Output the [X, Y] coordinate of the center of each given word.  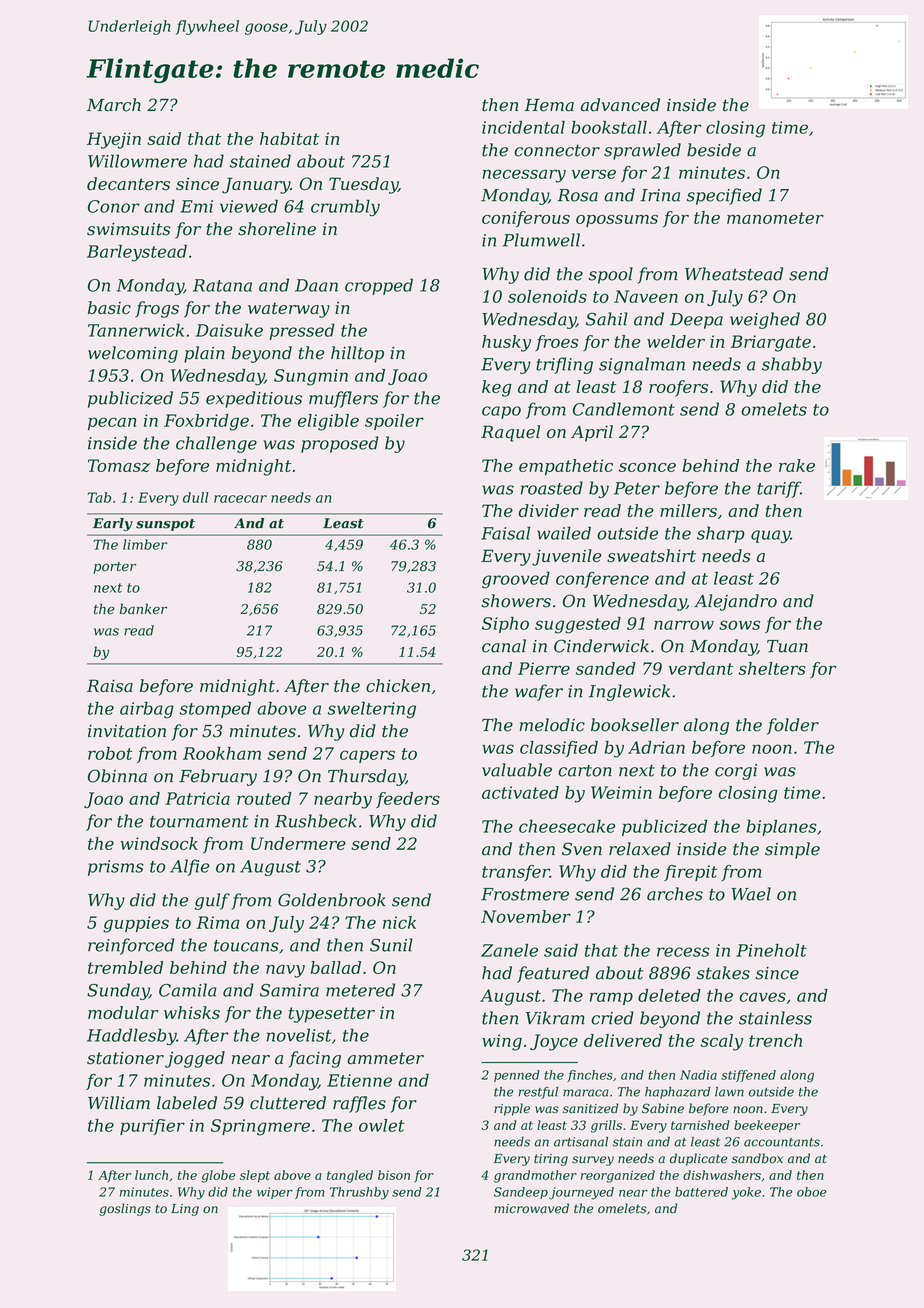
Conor [114, 206]
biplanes [781, 827]
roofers [678, 388]
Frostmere [525, 894]
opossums [617, 220]
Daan [316, 285]
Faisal [505, 533]
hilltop [357, 354]
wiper [275, 1193]
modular [123, 1012]
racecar [240, 499]
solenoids [547, 296]
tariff [779, 489]
